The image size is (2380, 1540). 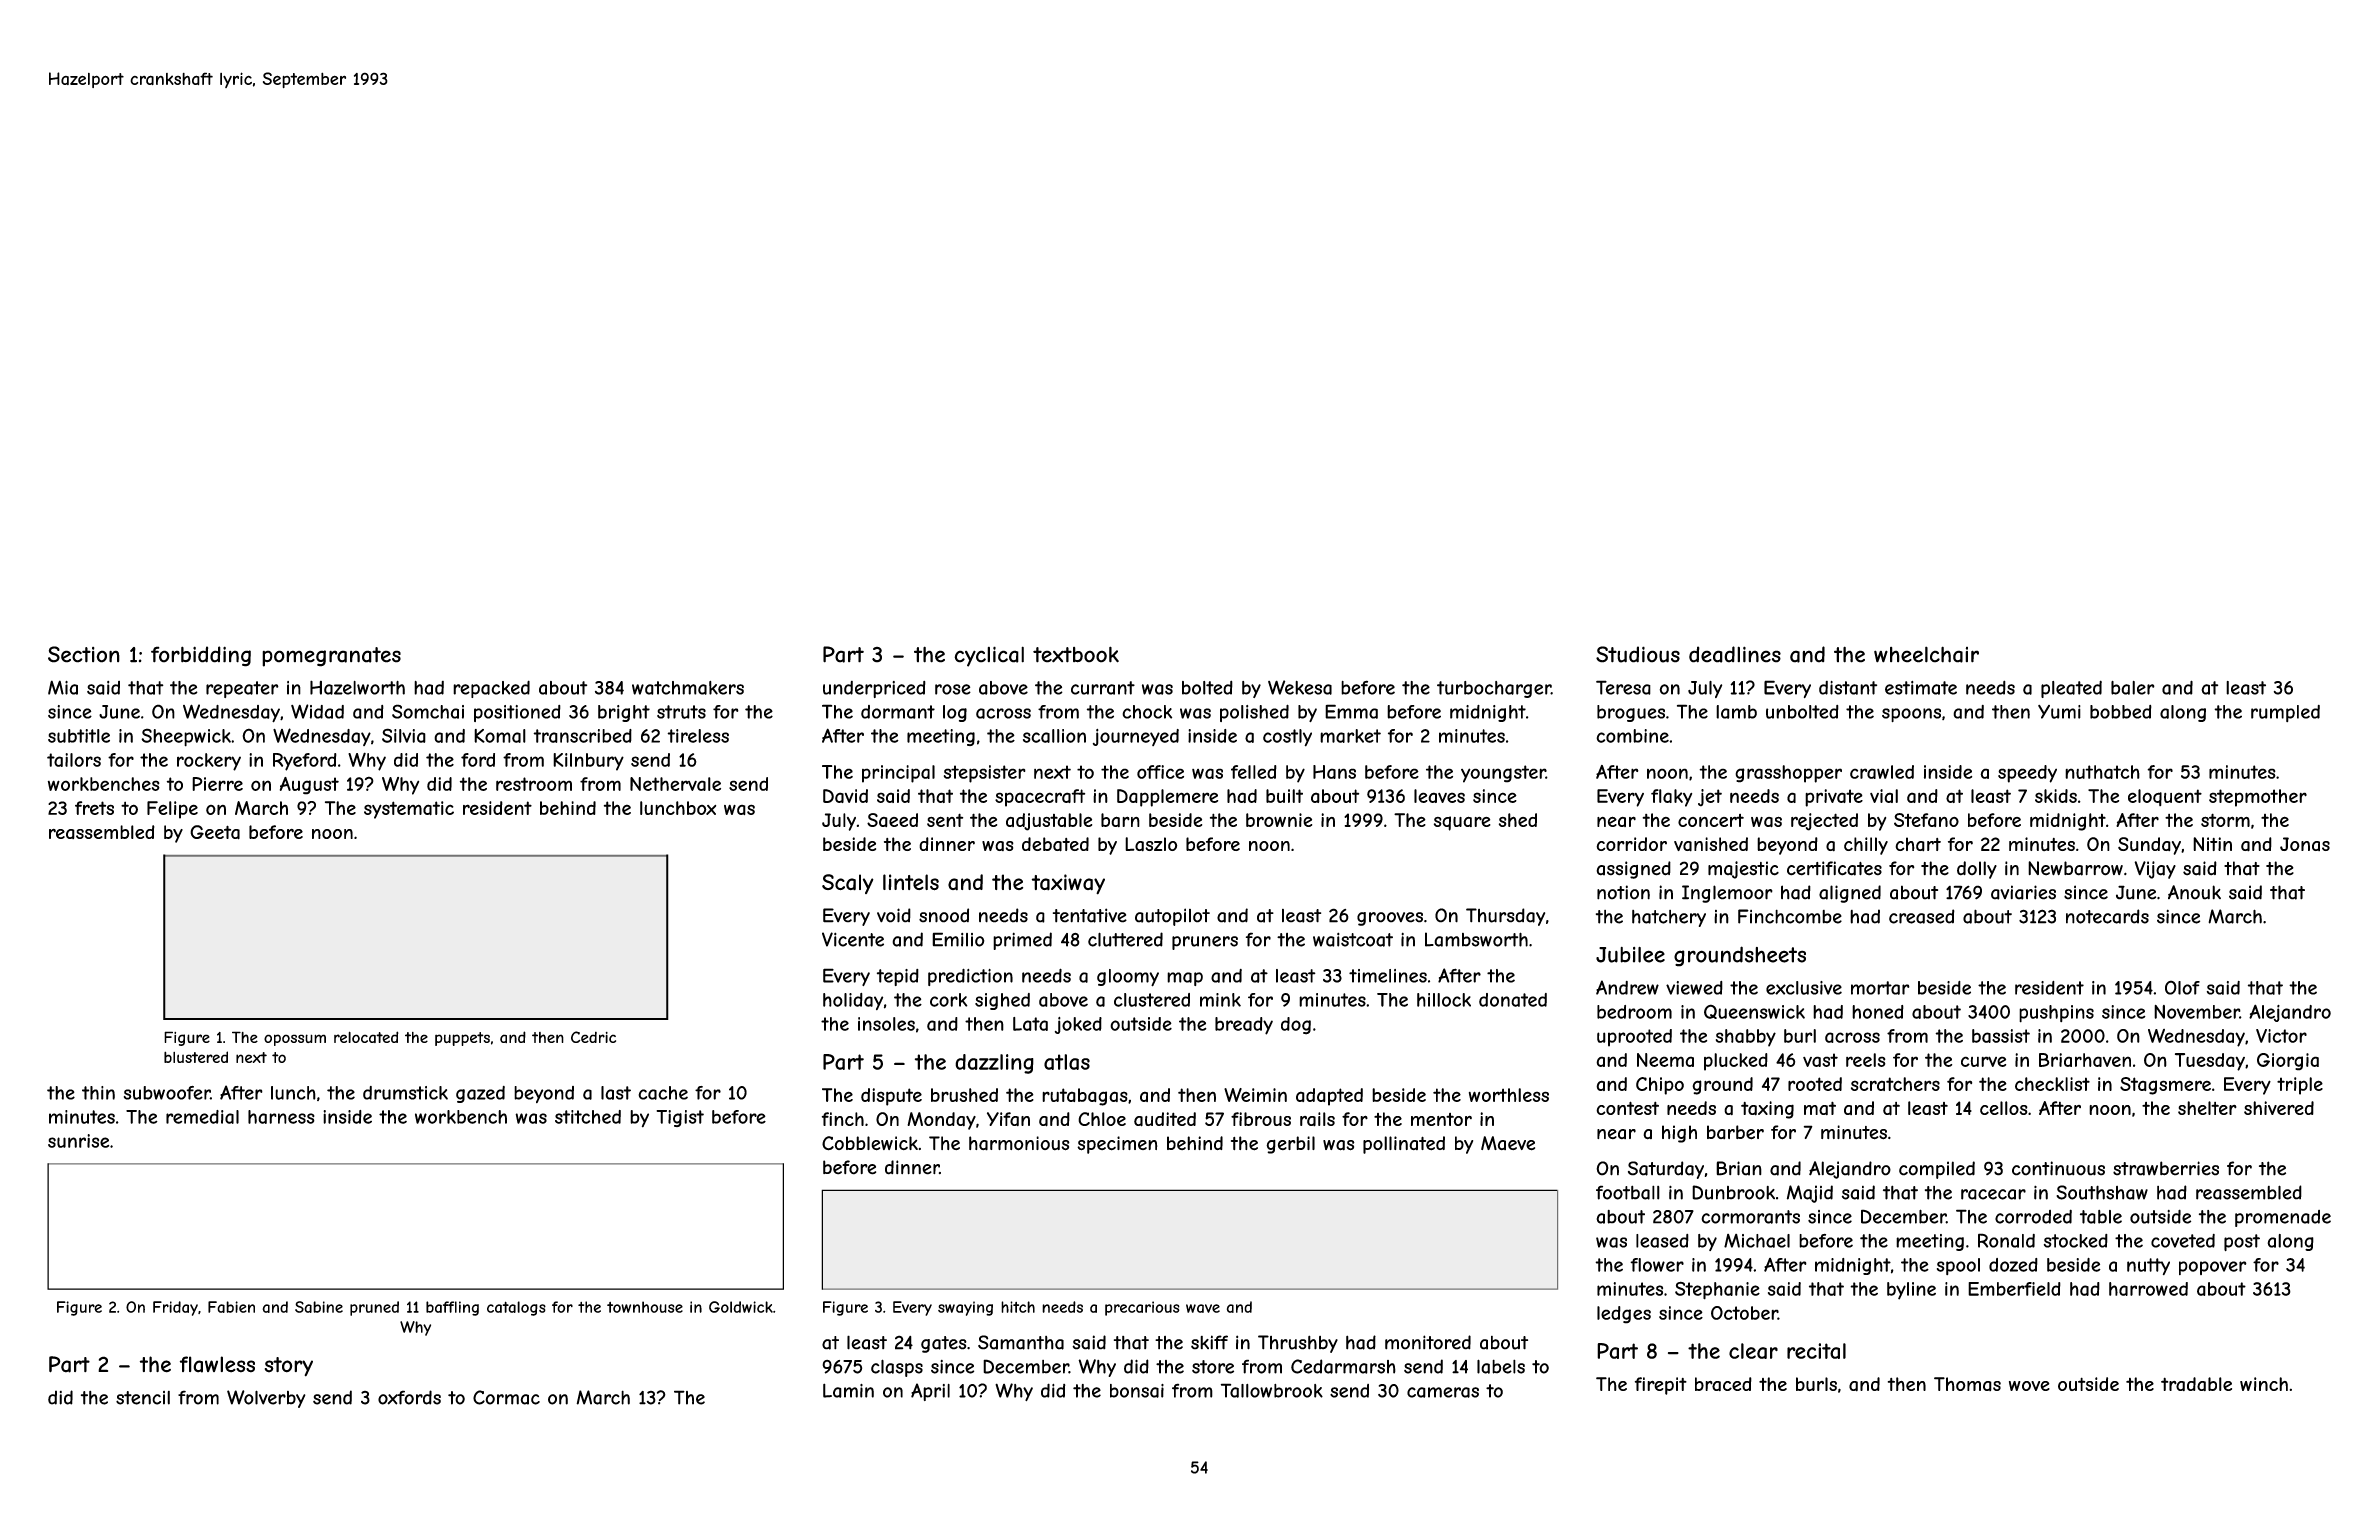 What do you see at coordinates (1203, 1308) in the page?
I see `wave` at bounding box center [1203, 1308].
